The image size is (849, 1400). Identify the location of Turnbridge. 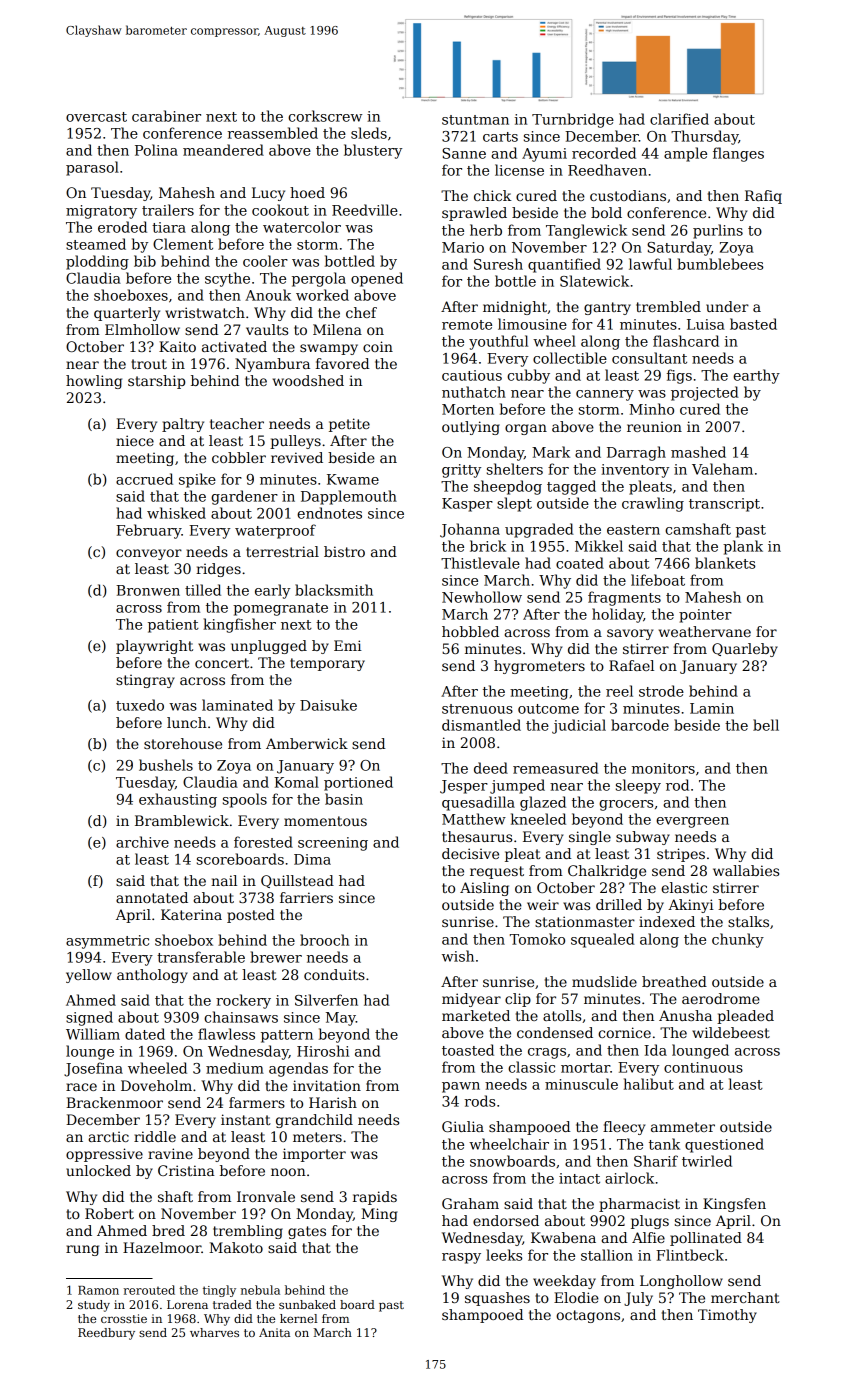
(573, 120).
